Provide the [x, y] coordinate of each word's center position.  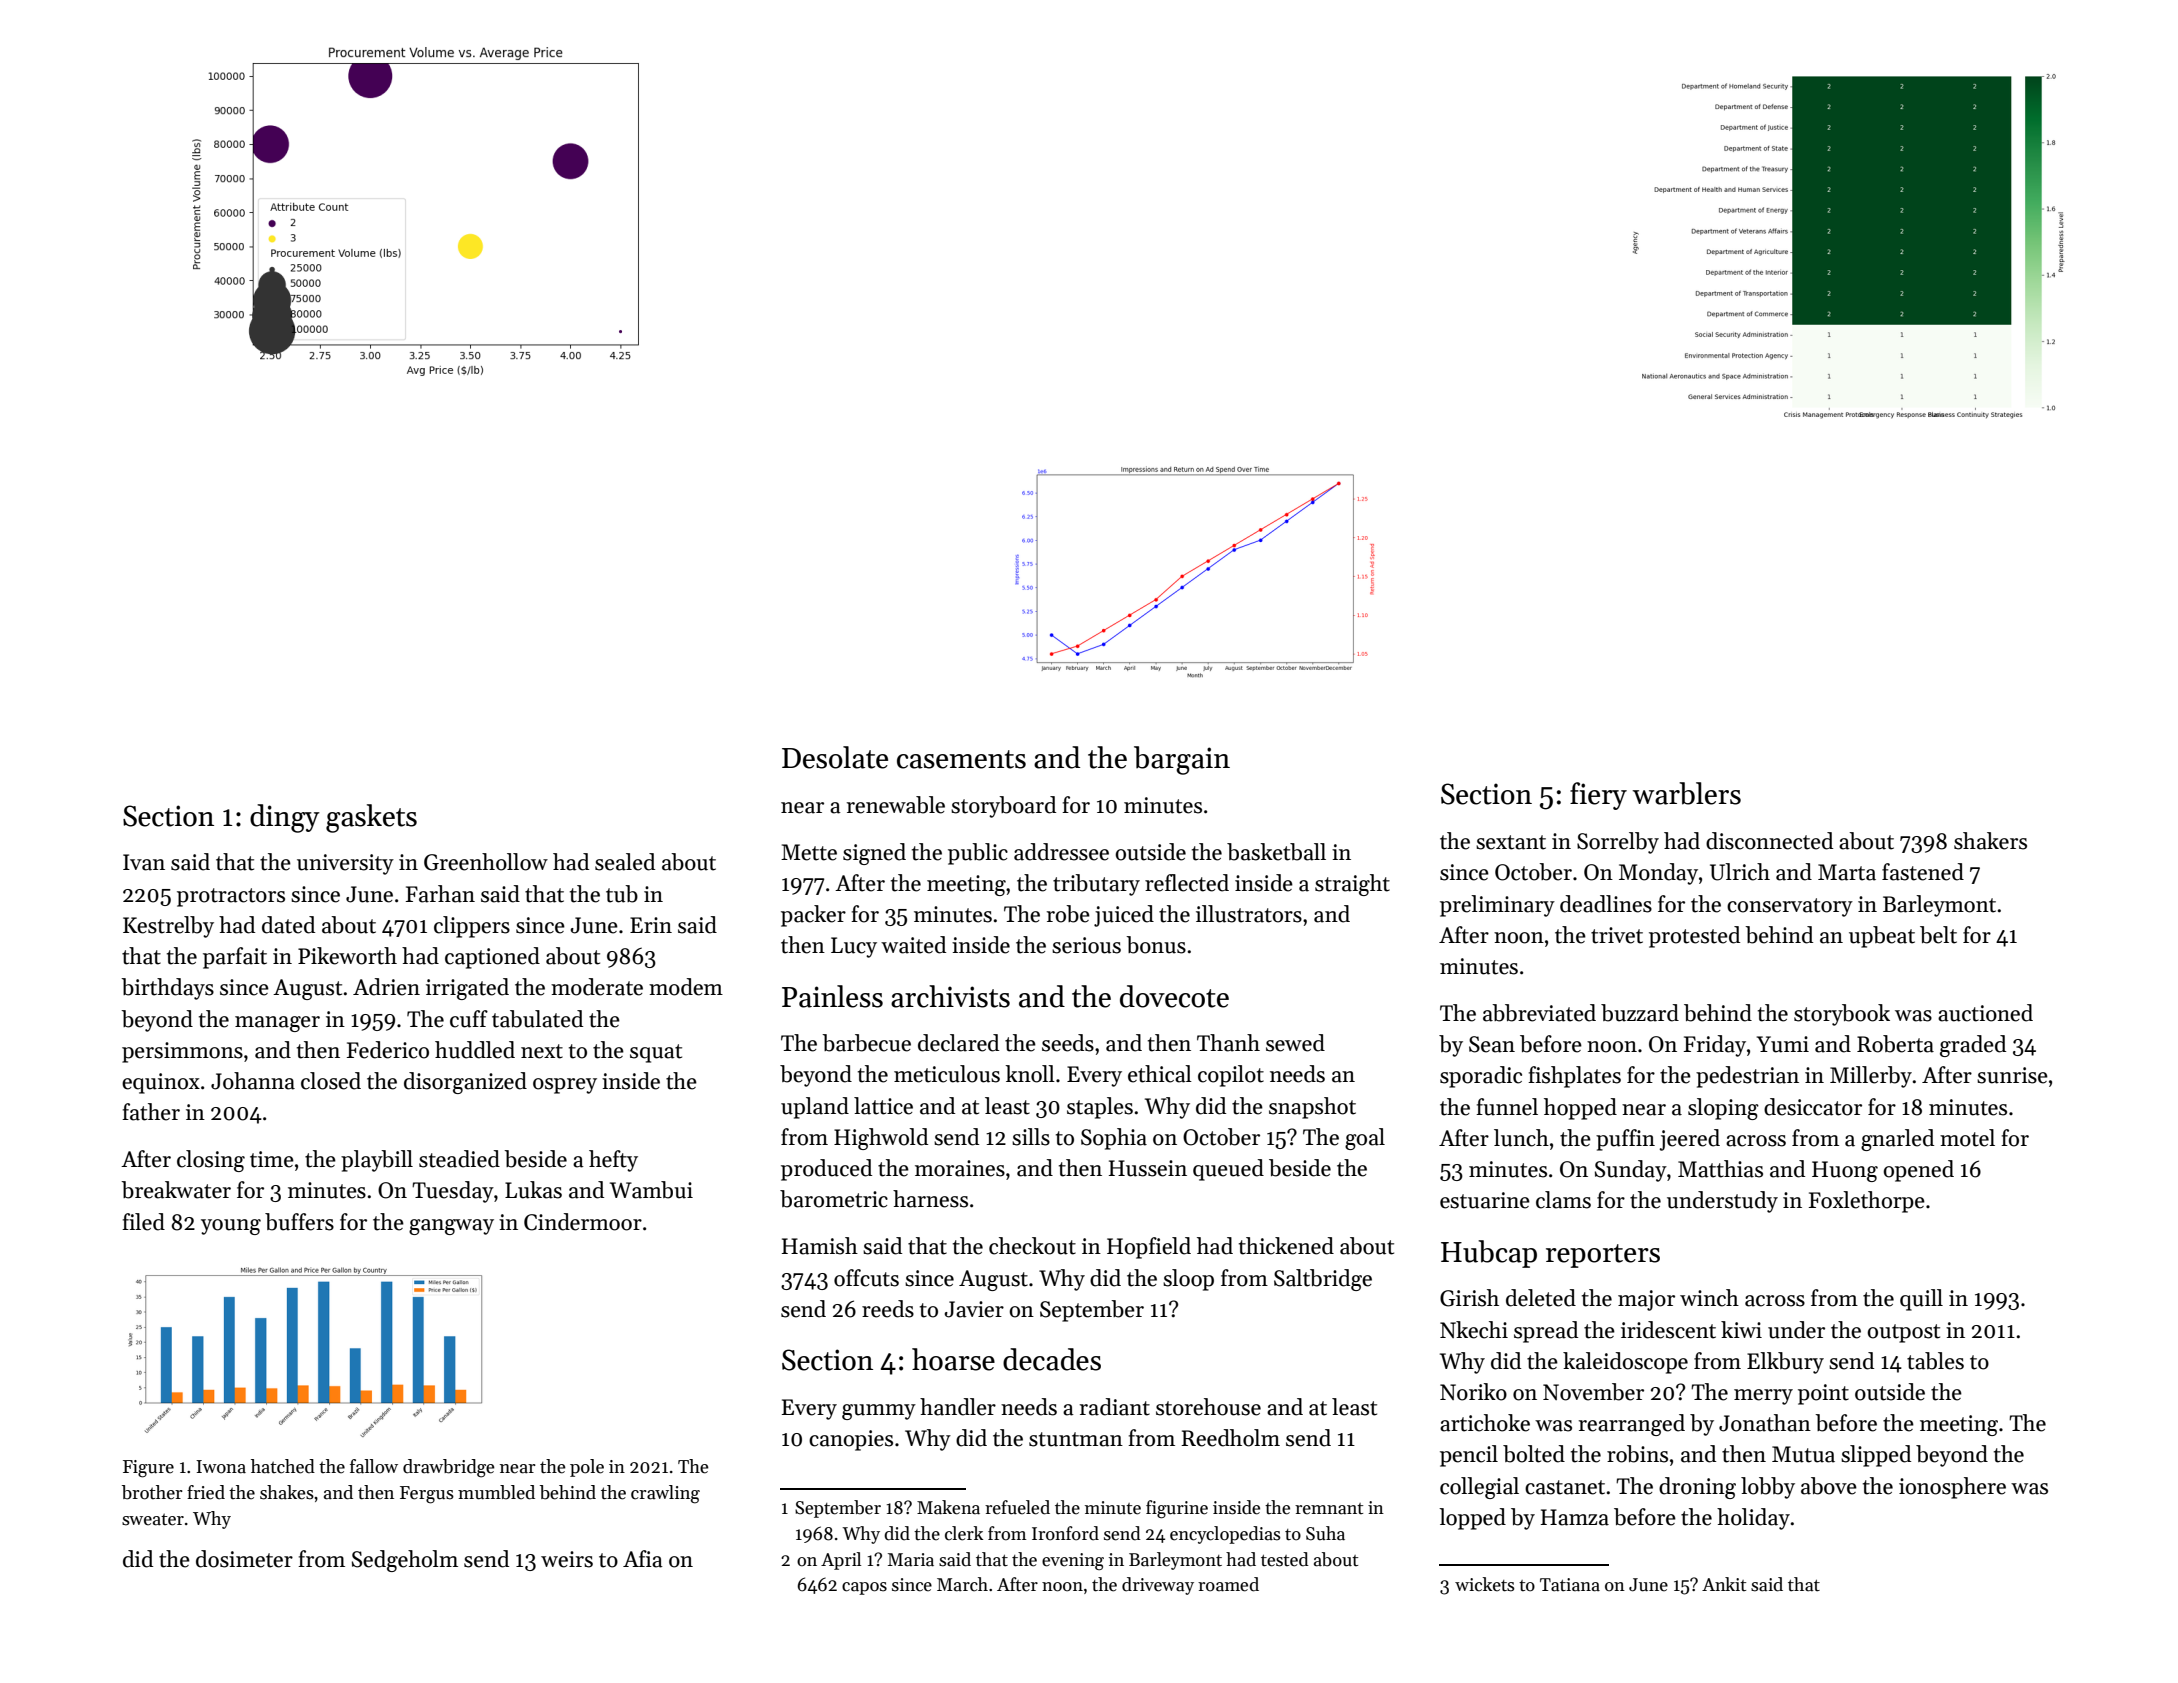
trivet [1617, 935]
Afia [643, 1559]
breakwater [176, 1190]
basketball [1276, 852]
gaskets [371, 818]
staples [1100, 1108]
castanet [1565, 1487]
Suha [1325, 1533]
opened [1918, 1171]
